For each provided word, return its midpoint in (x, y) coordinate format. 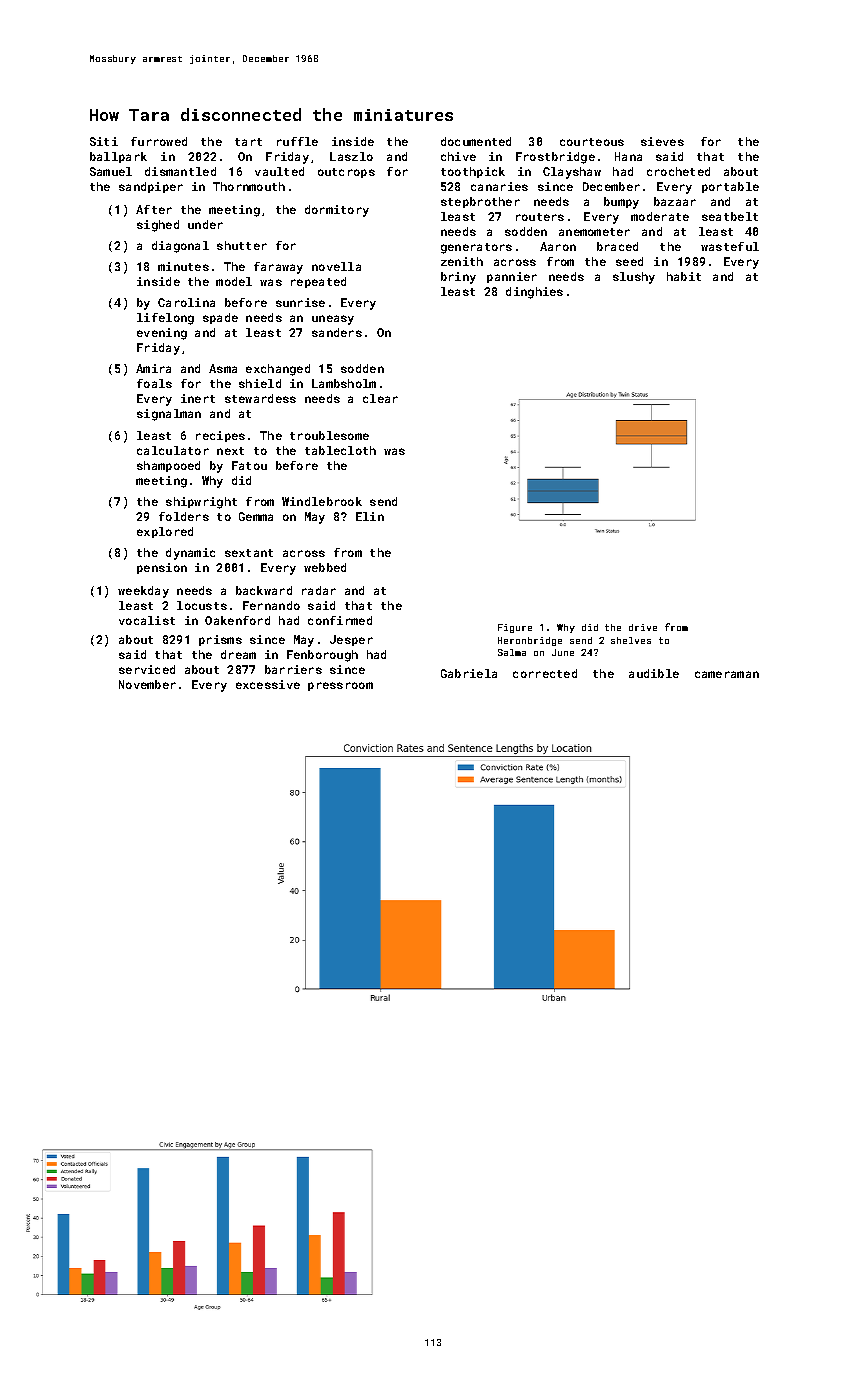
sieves (662, 141)
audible (654, 673)
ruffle (297, 141)
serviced (147, 669)
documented (476, 141)
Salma (512, 652)
